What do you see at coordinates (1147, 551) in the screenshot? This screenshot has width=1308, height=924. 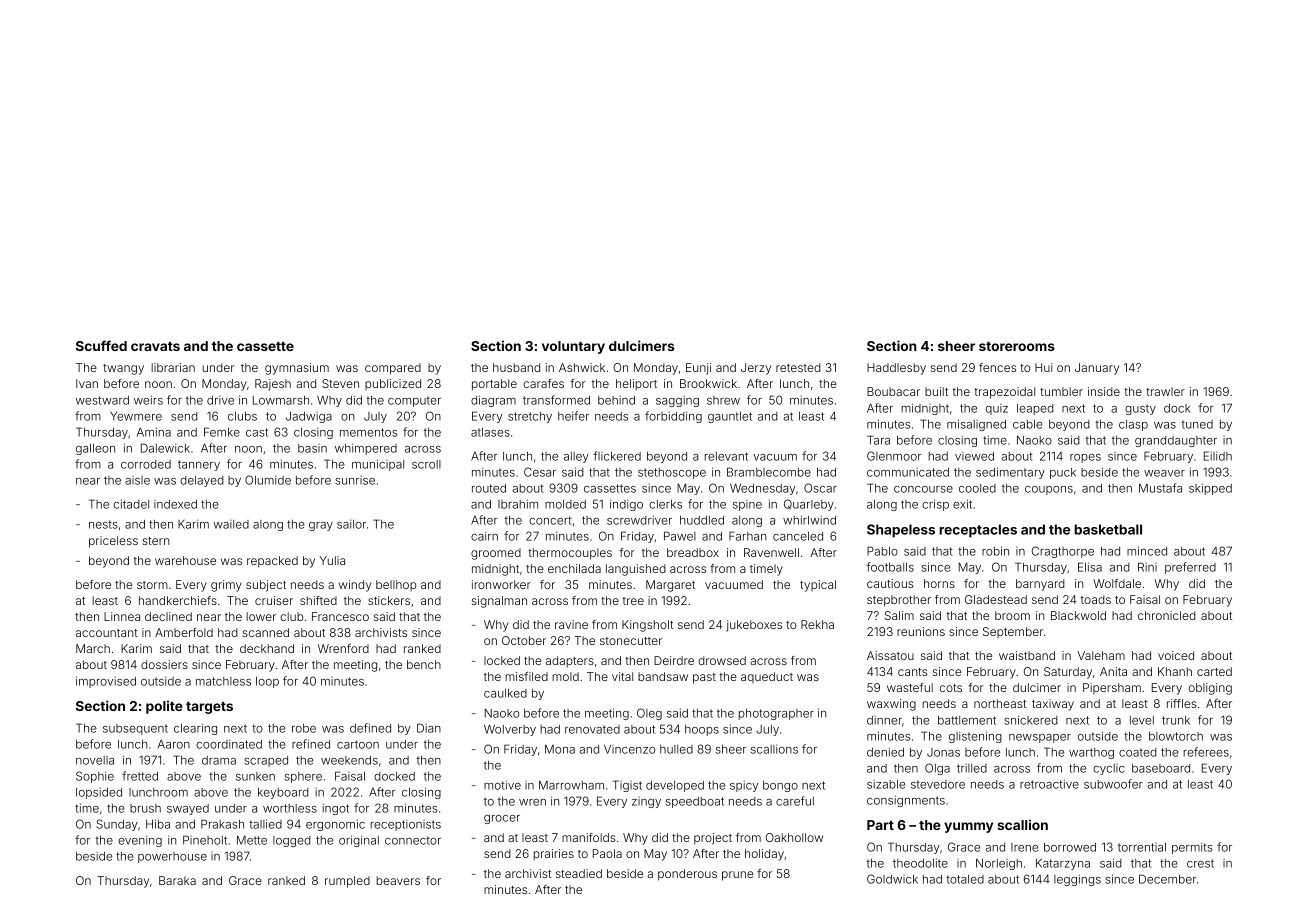 I see `minced` at bounding box center [1147, 551].
